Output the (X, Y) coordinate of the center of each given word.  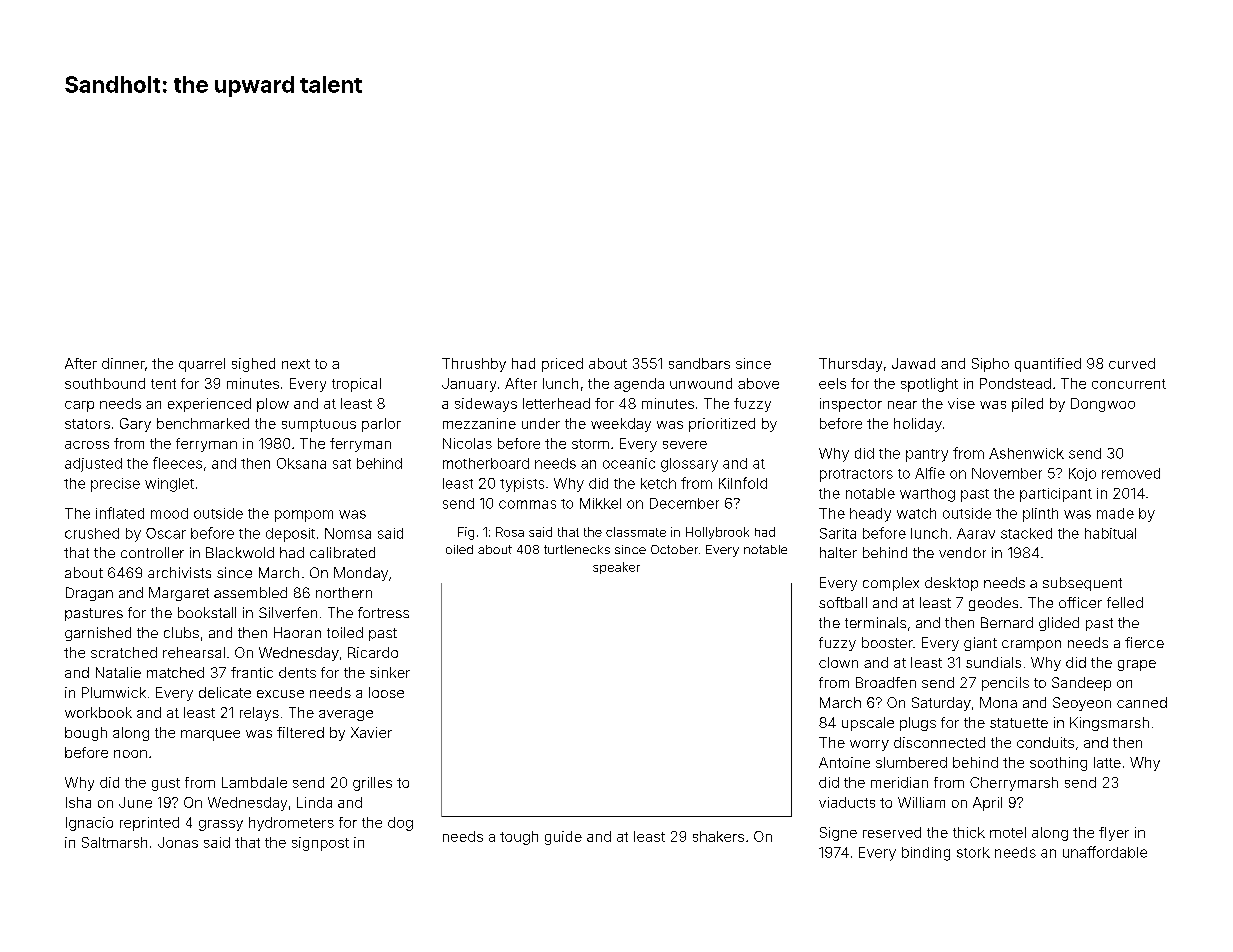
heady (870, 515)
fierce (1144, 642)
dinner (123, 363)
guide (563, 838)
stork (973, 852)
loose (386, 692)
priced (562, 365)
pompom (304, 516)
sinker (390, 672)
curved (1132, 363)
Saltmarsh (114, 842)
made (1115, 513)
